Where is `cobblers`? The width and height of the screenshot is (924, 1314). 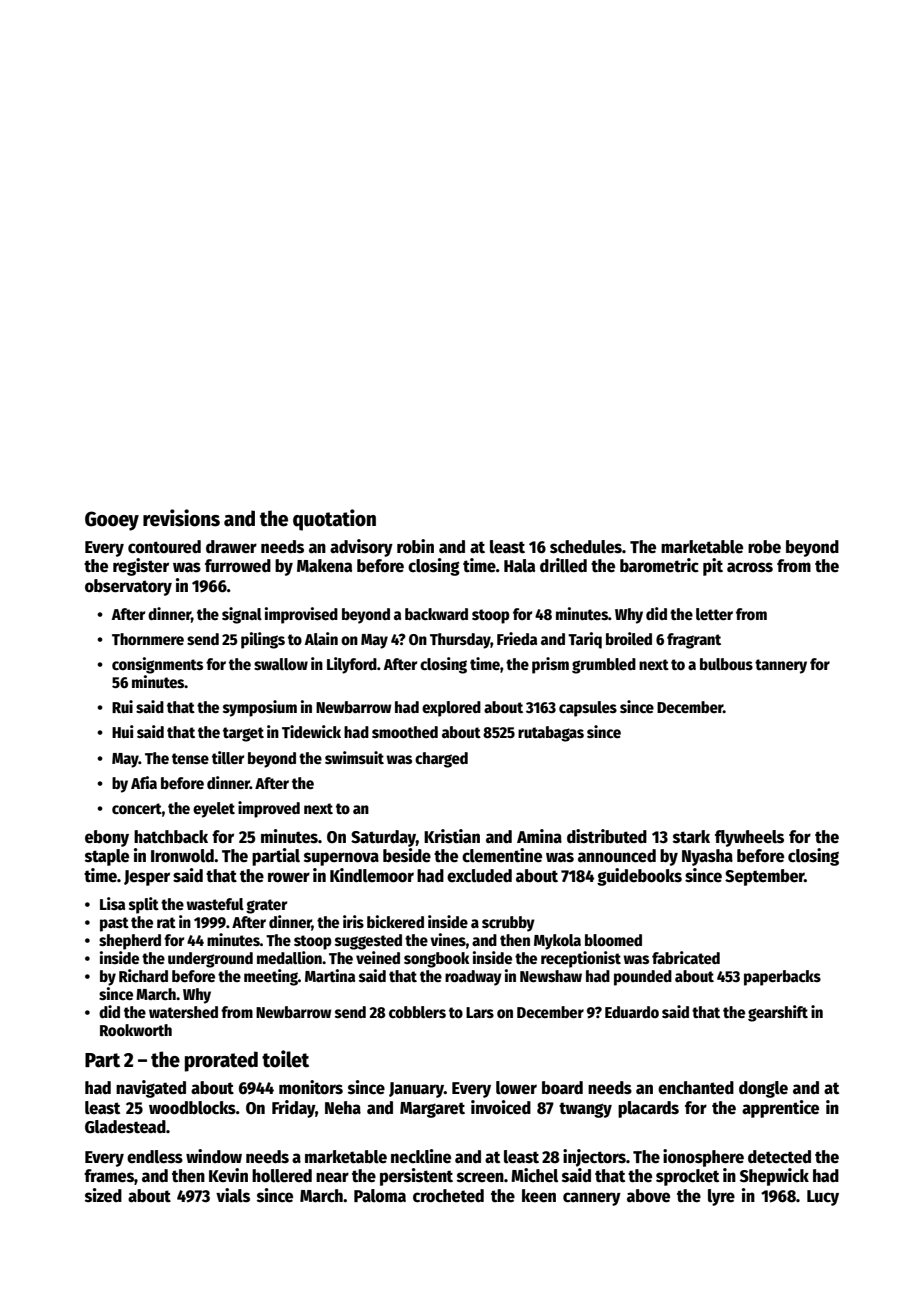 cobblers is located at coordinates (417, 1012).
